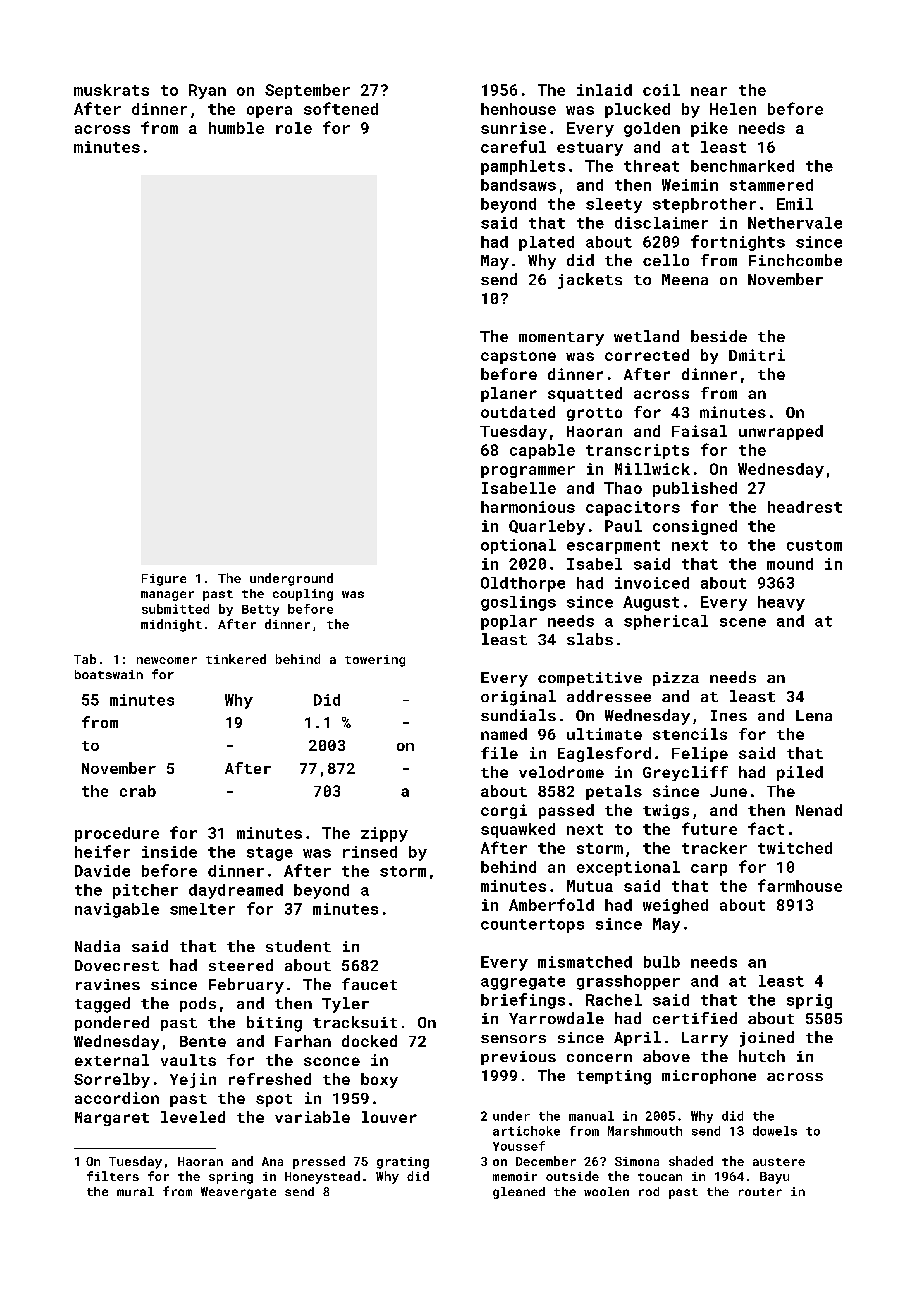 The width and height of the document is (924, 1308). What do you see at coordinates (709, 91) in the document?
I see `near` at bounding box center [709, 91].
